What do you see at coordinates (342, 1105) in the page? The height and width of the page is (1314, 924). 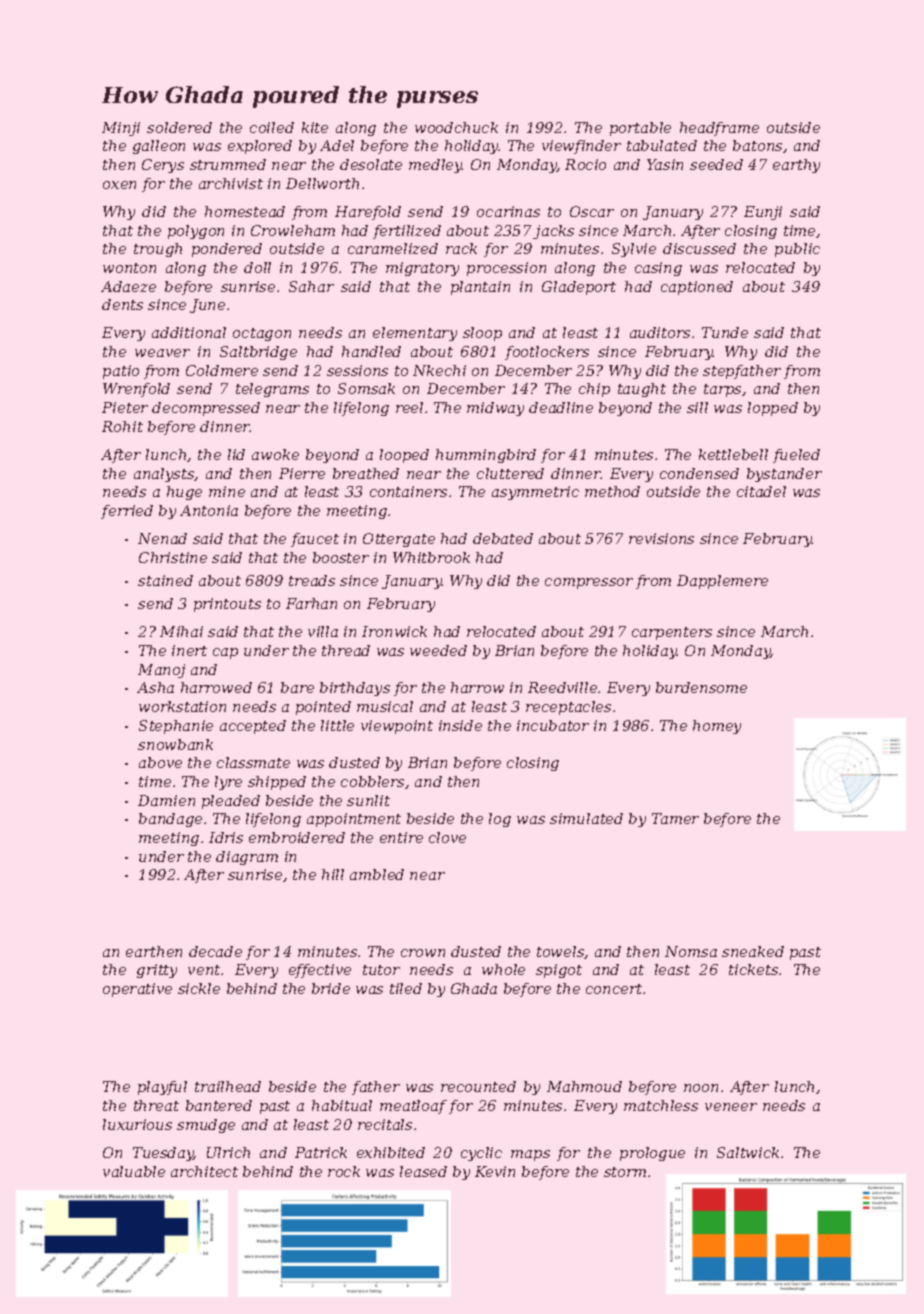 I see `habitual` at bounding box center [342, 1105].
